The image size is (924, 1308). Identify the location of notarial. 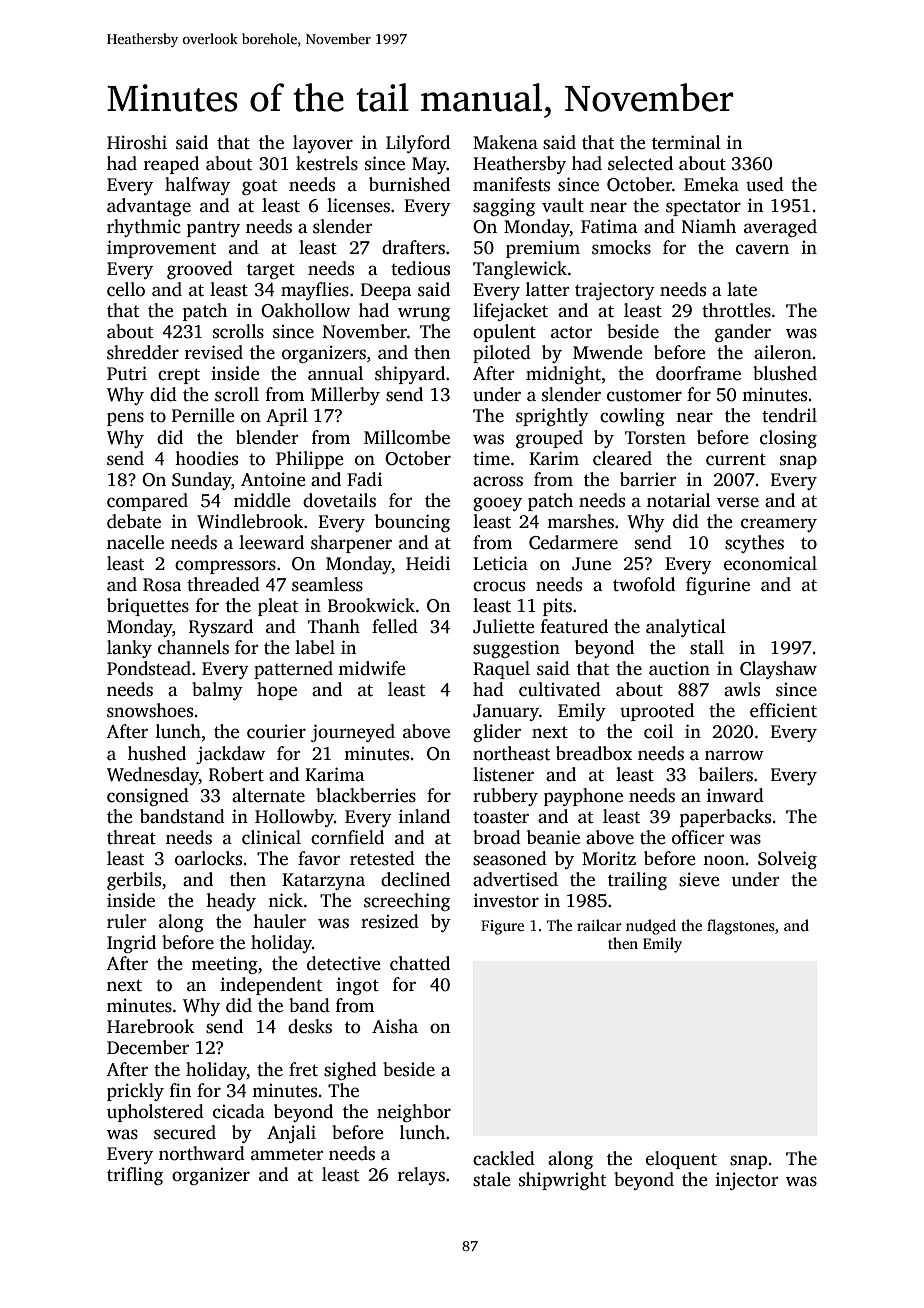
(679, 500).
